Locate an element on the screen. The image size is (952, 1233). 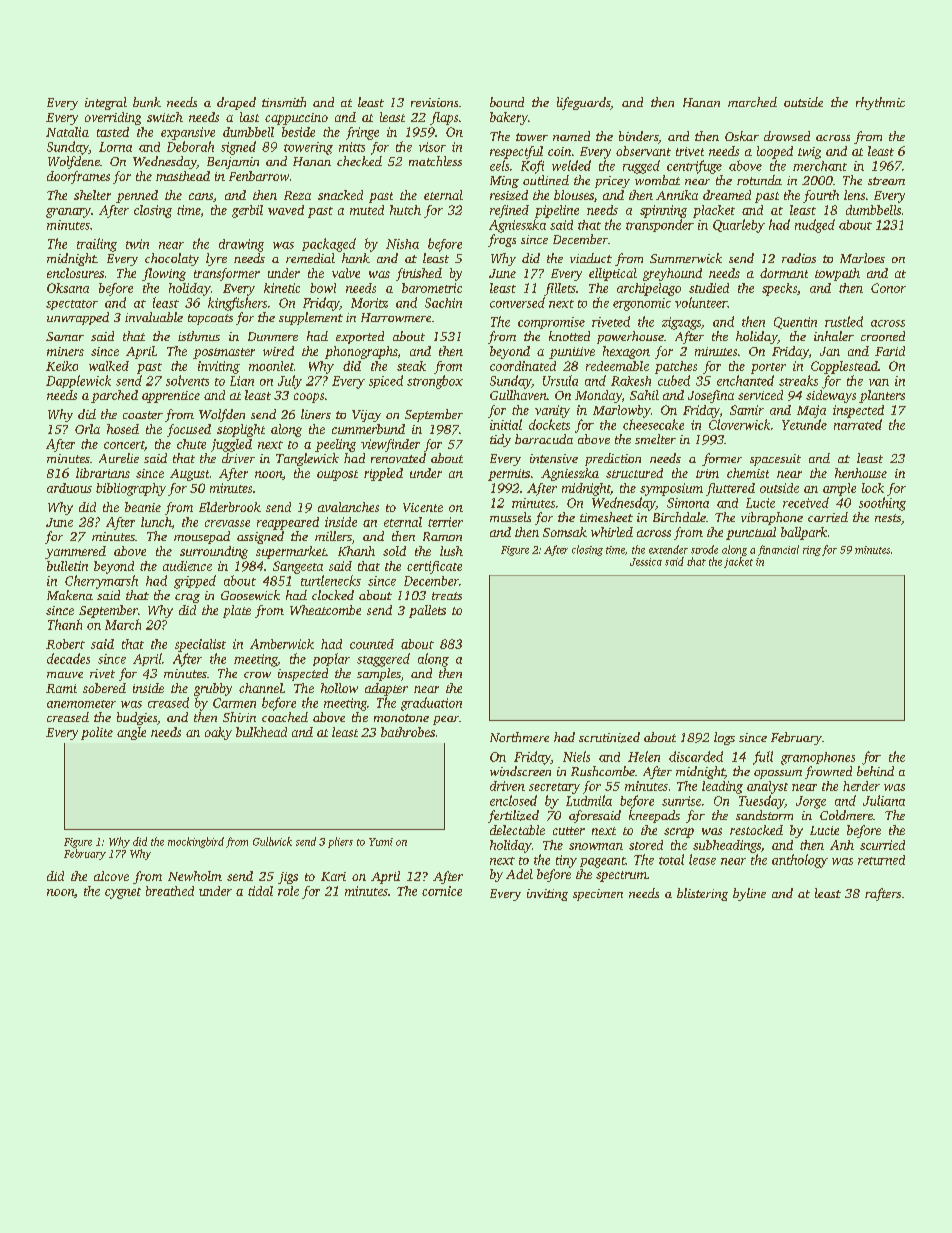
ballpark is located at coordinates (804, 533).
